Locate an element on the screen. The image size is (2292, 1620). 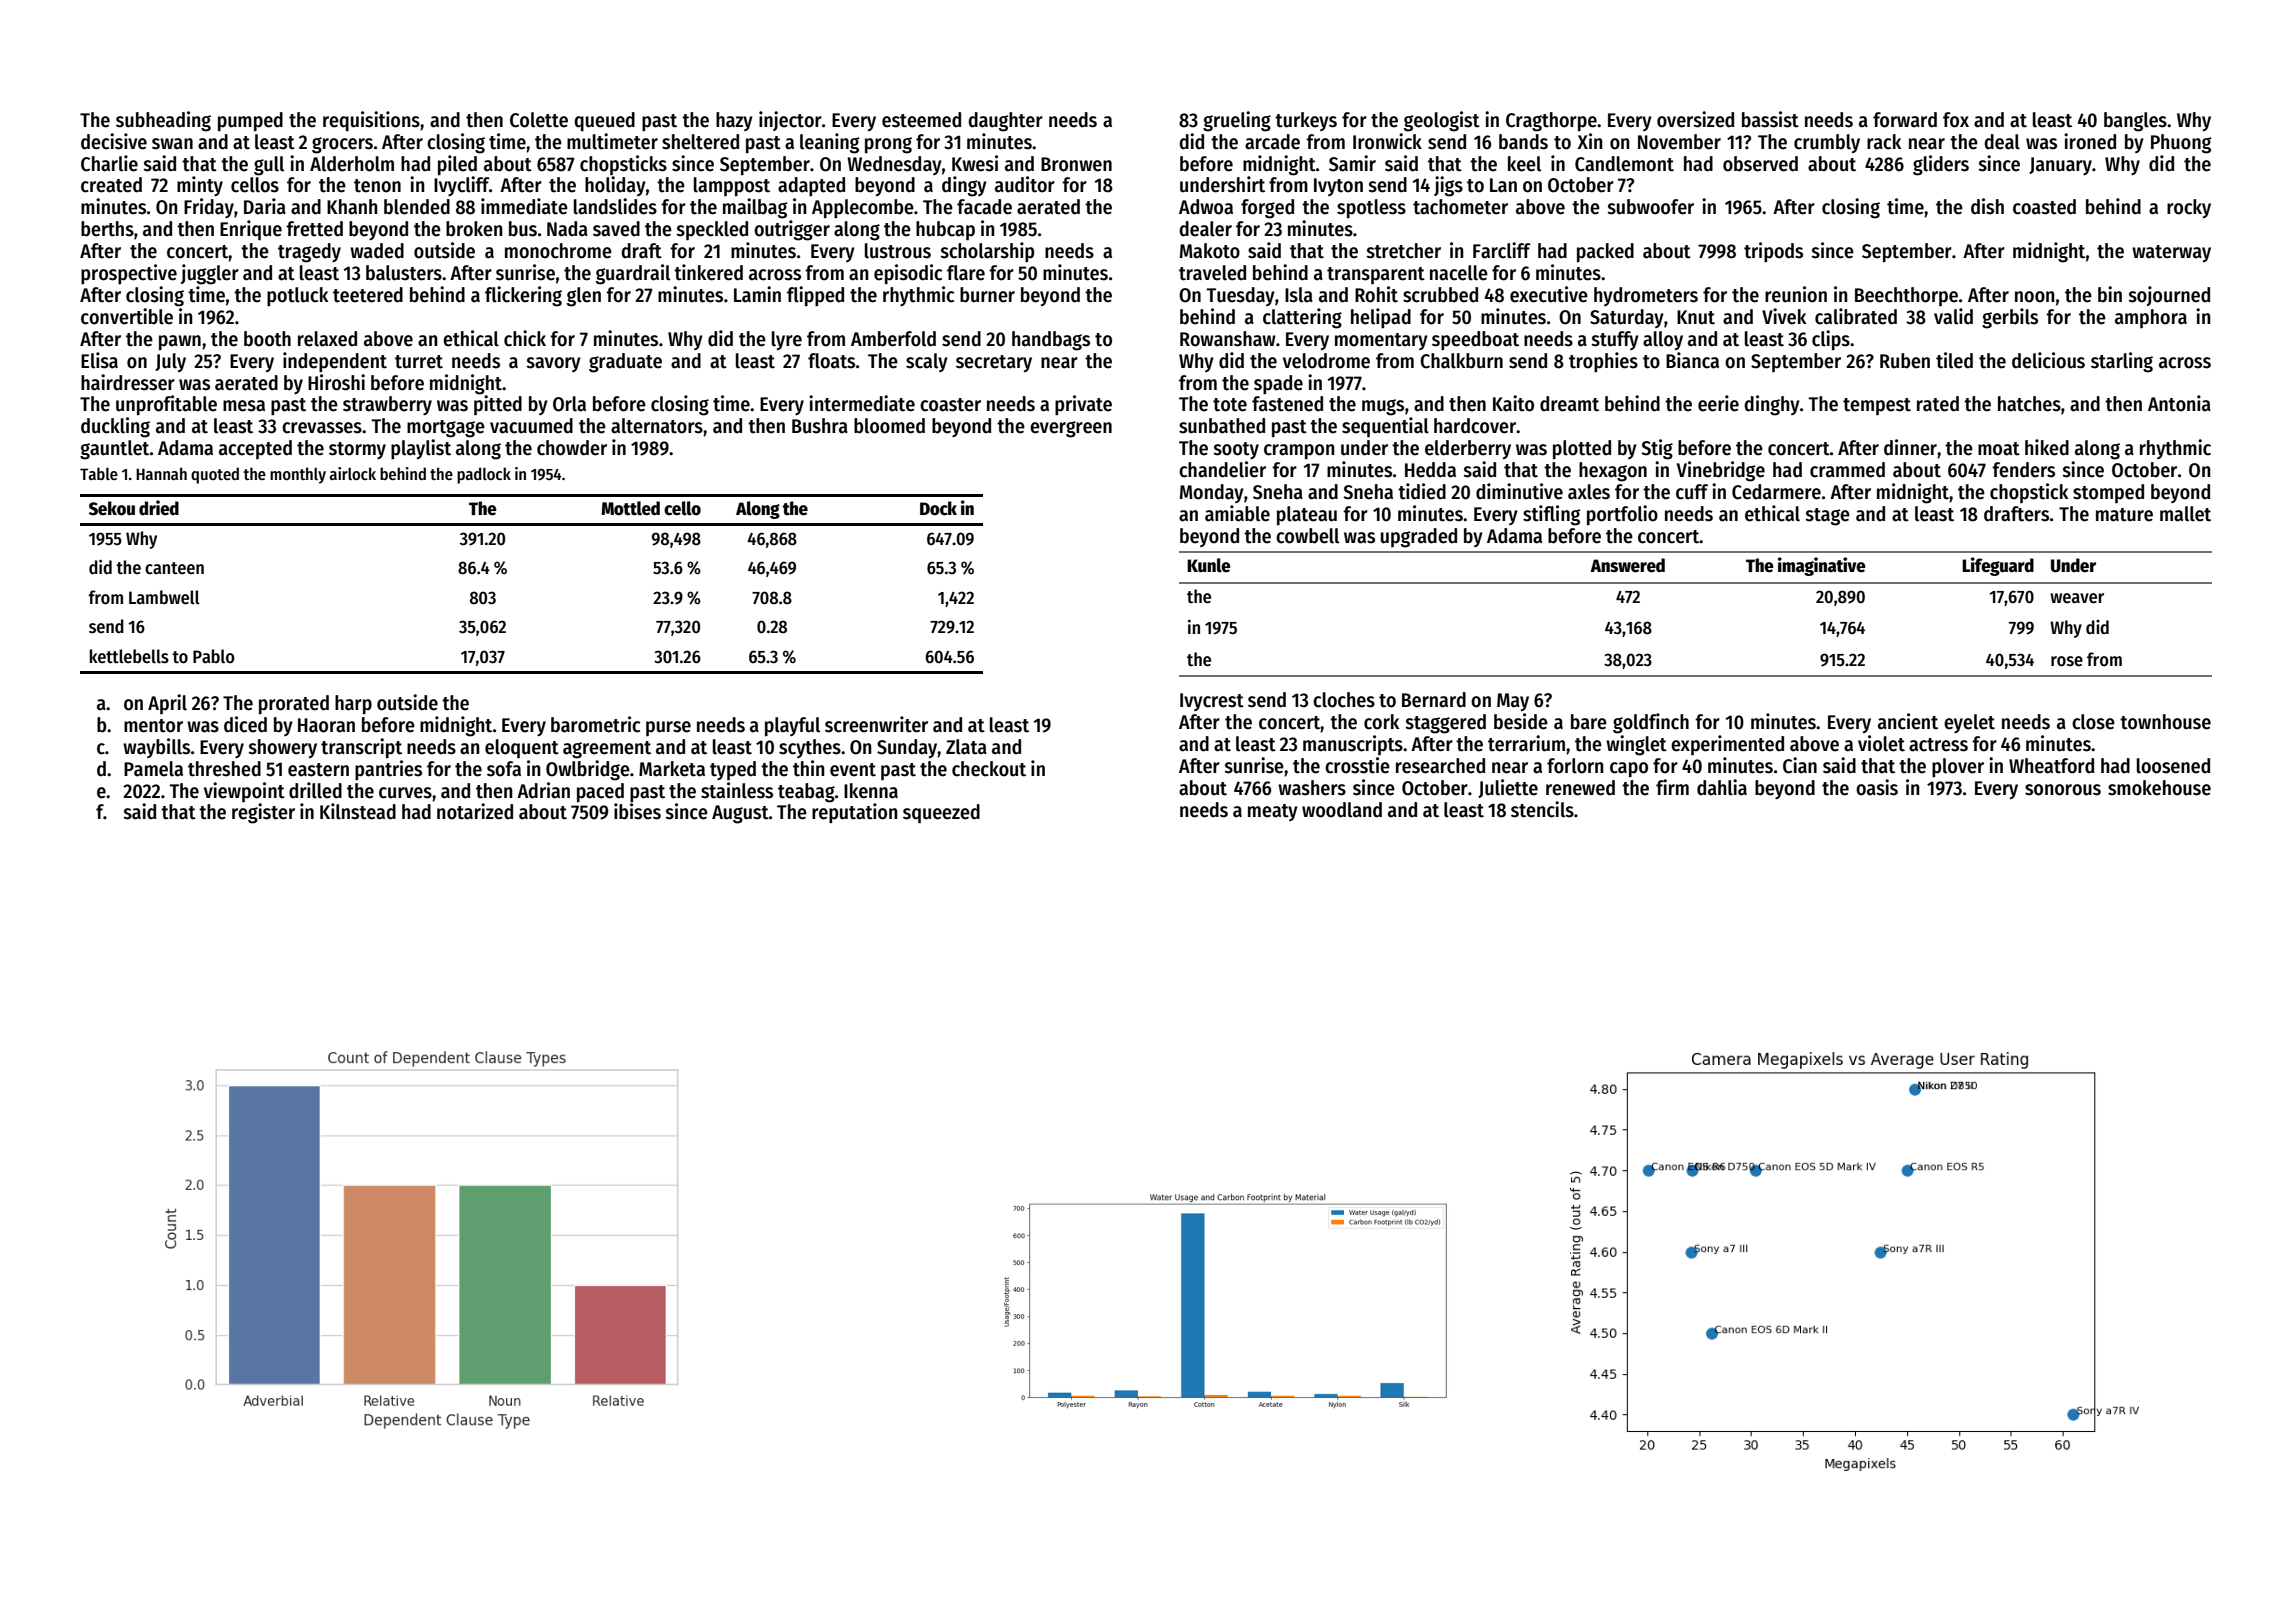
subheading is located at coordinates (163, 121).
